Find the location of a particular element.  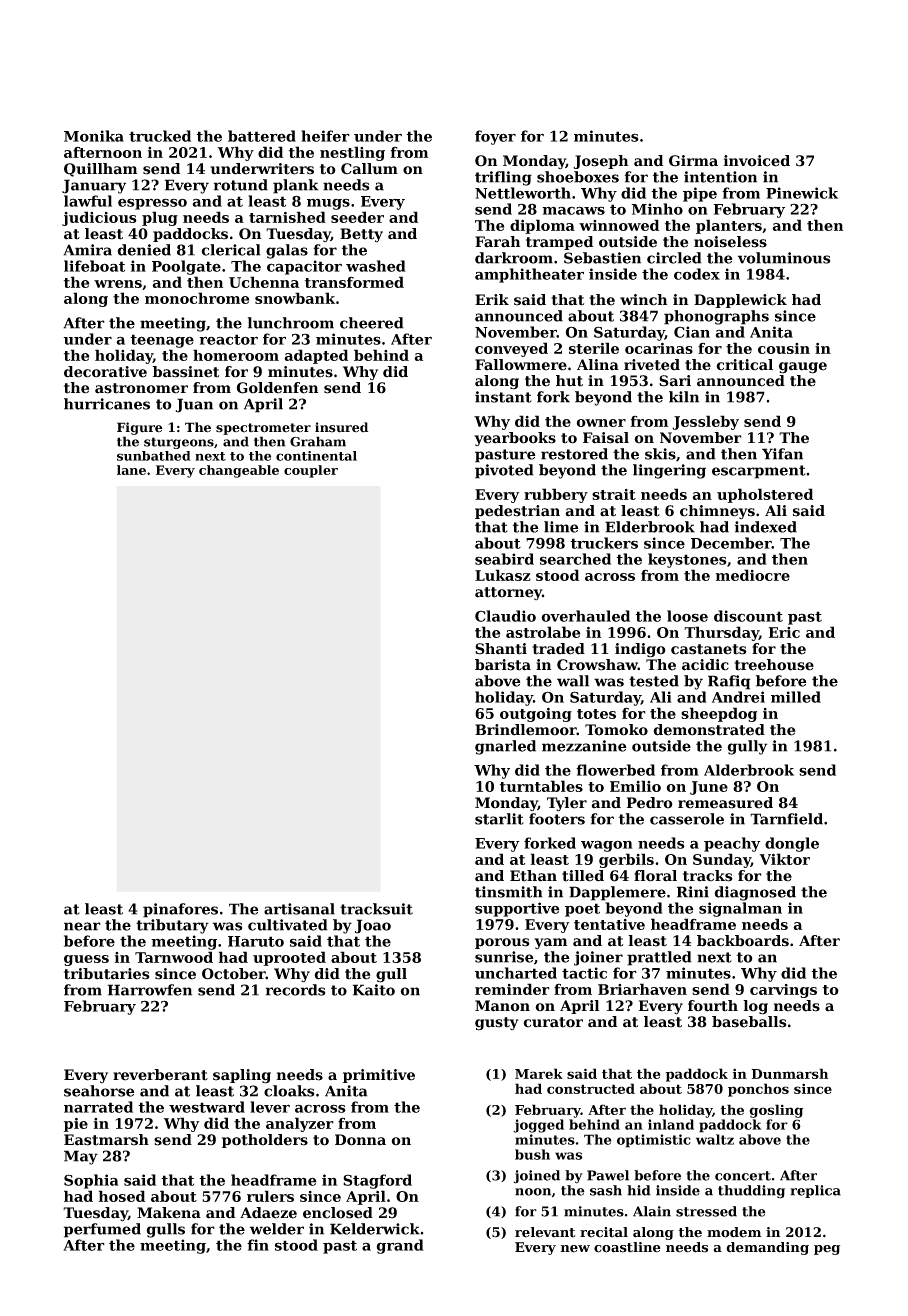

lingering is located at coordinates (669, 471).
